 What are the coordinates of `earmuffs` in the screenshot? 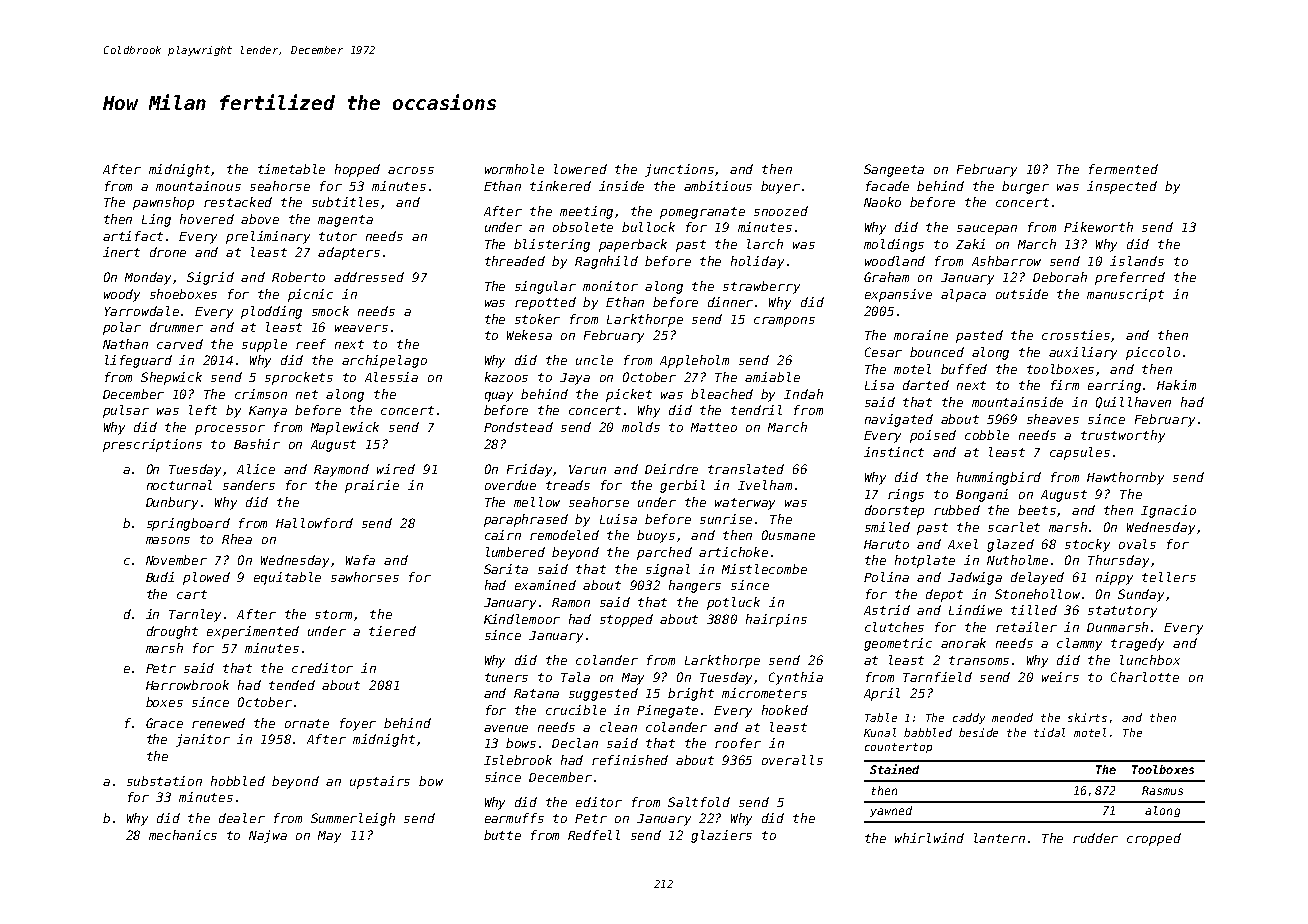 It's located at (514, 818).
